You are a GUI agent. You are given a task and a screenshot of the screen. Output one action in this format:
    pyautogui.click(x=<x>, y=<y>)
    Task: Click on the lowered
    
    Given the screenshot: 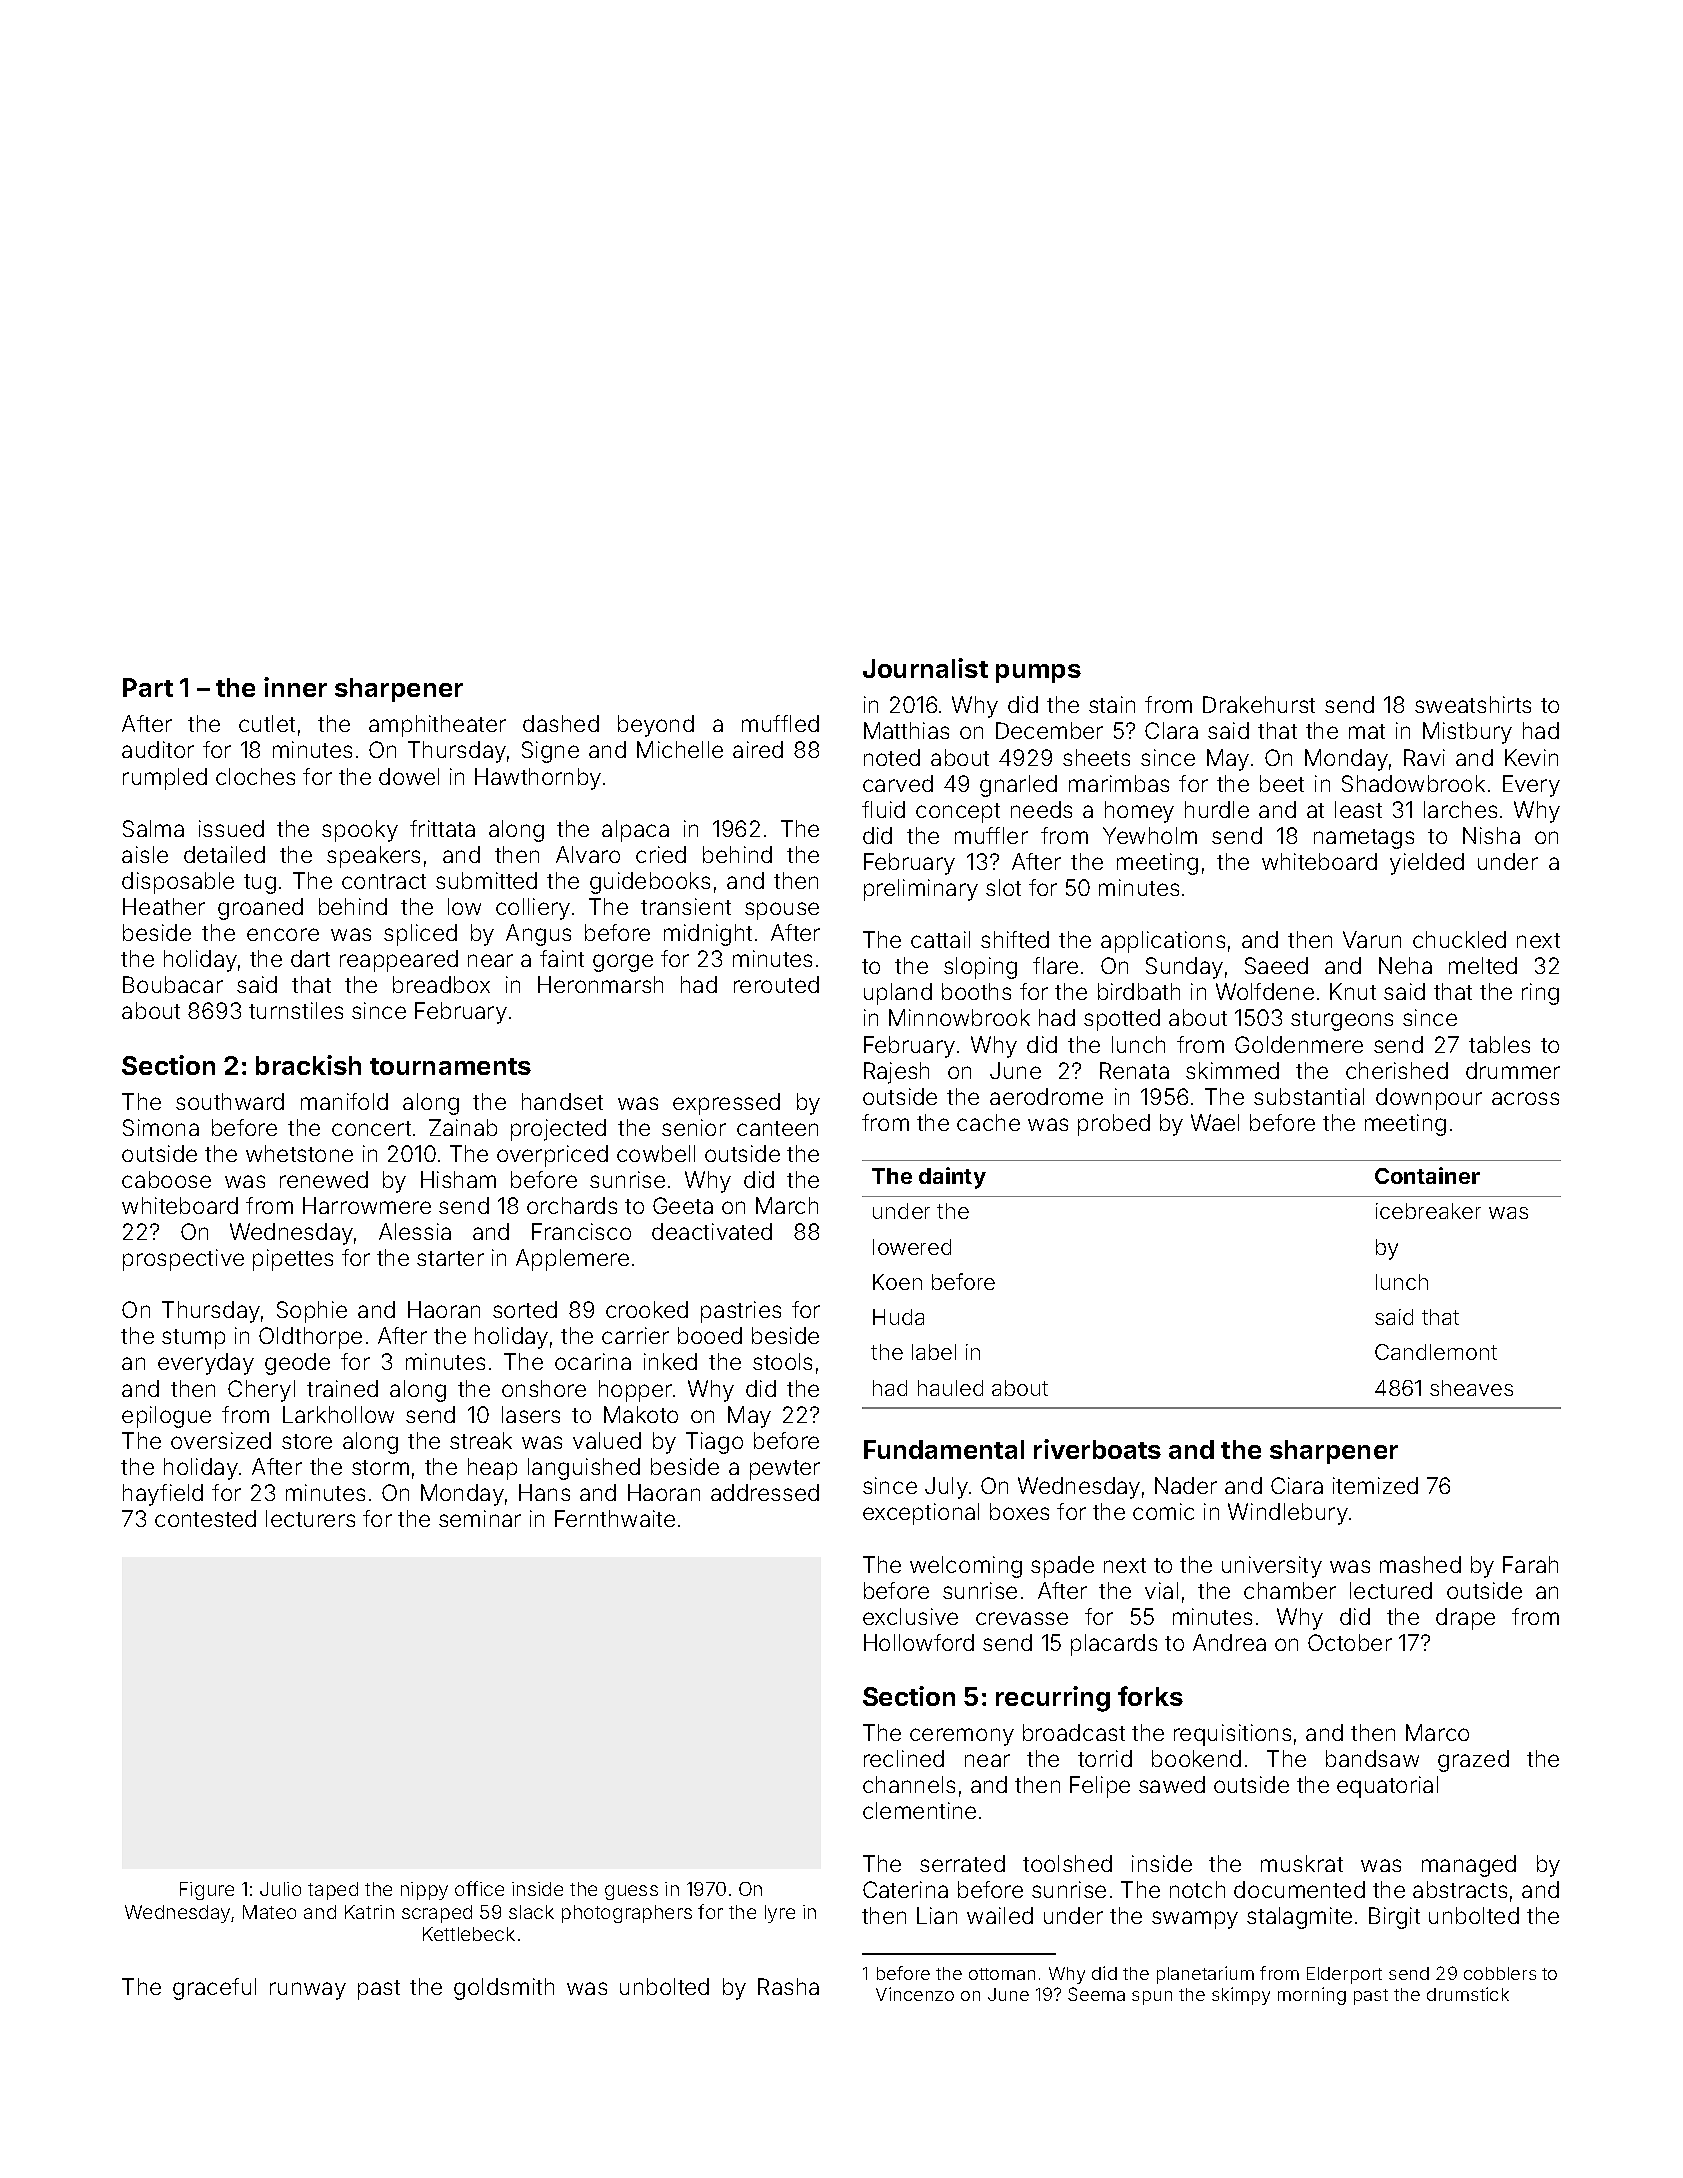 What is the action you would take?
    pyautogui.click(x=912, y=1247)
